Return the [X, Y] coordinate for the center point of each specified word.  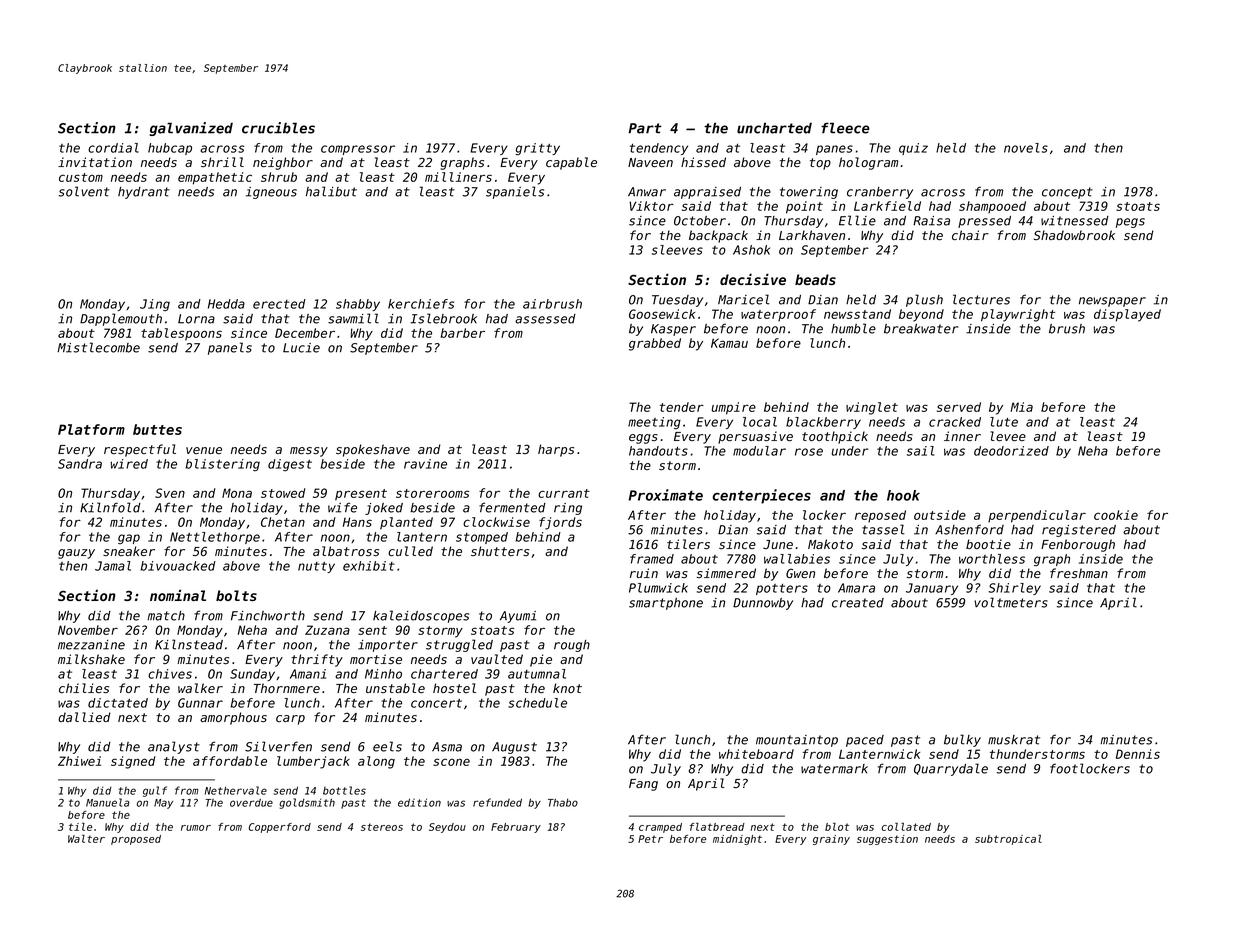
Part [645, 128]
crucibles [278, 128]
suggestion [887, 840]
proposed [136, 840]
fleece [845, 128]
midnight [737, 840]
